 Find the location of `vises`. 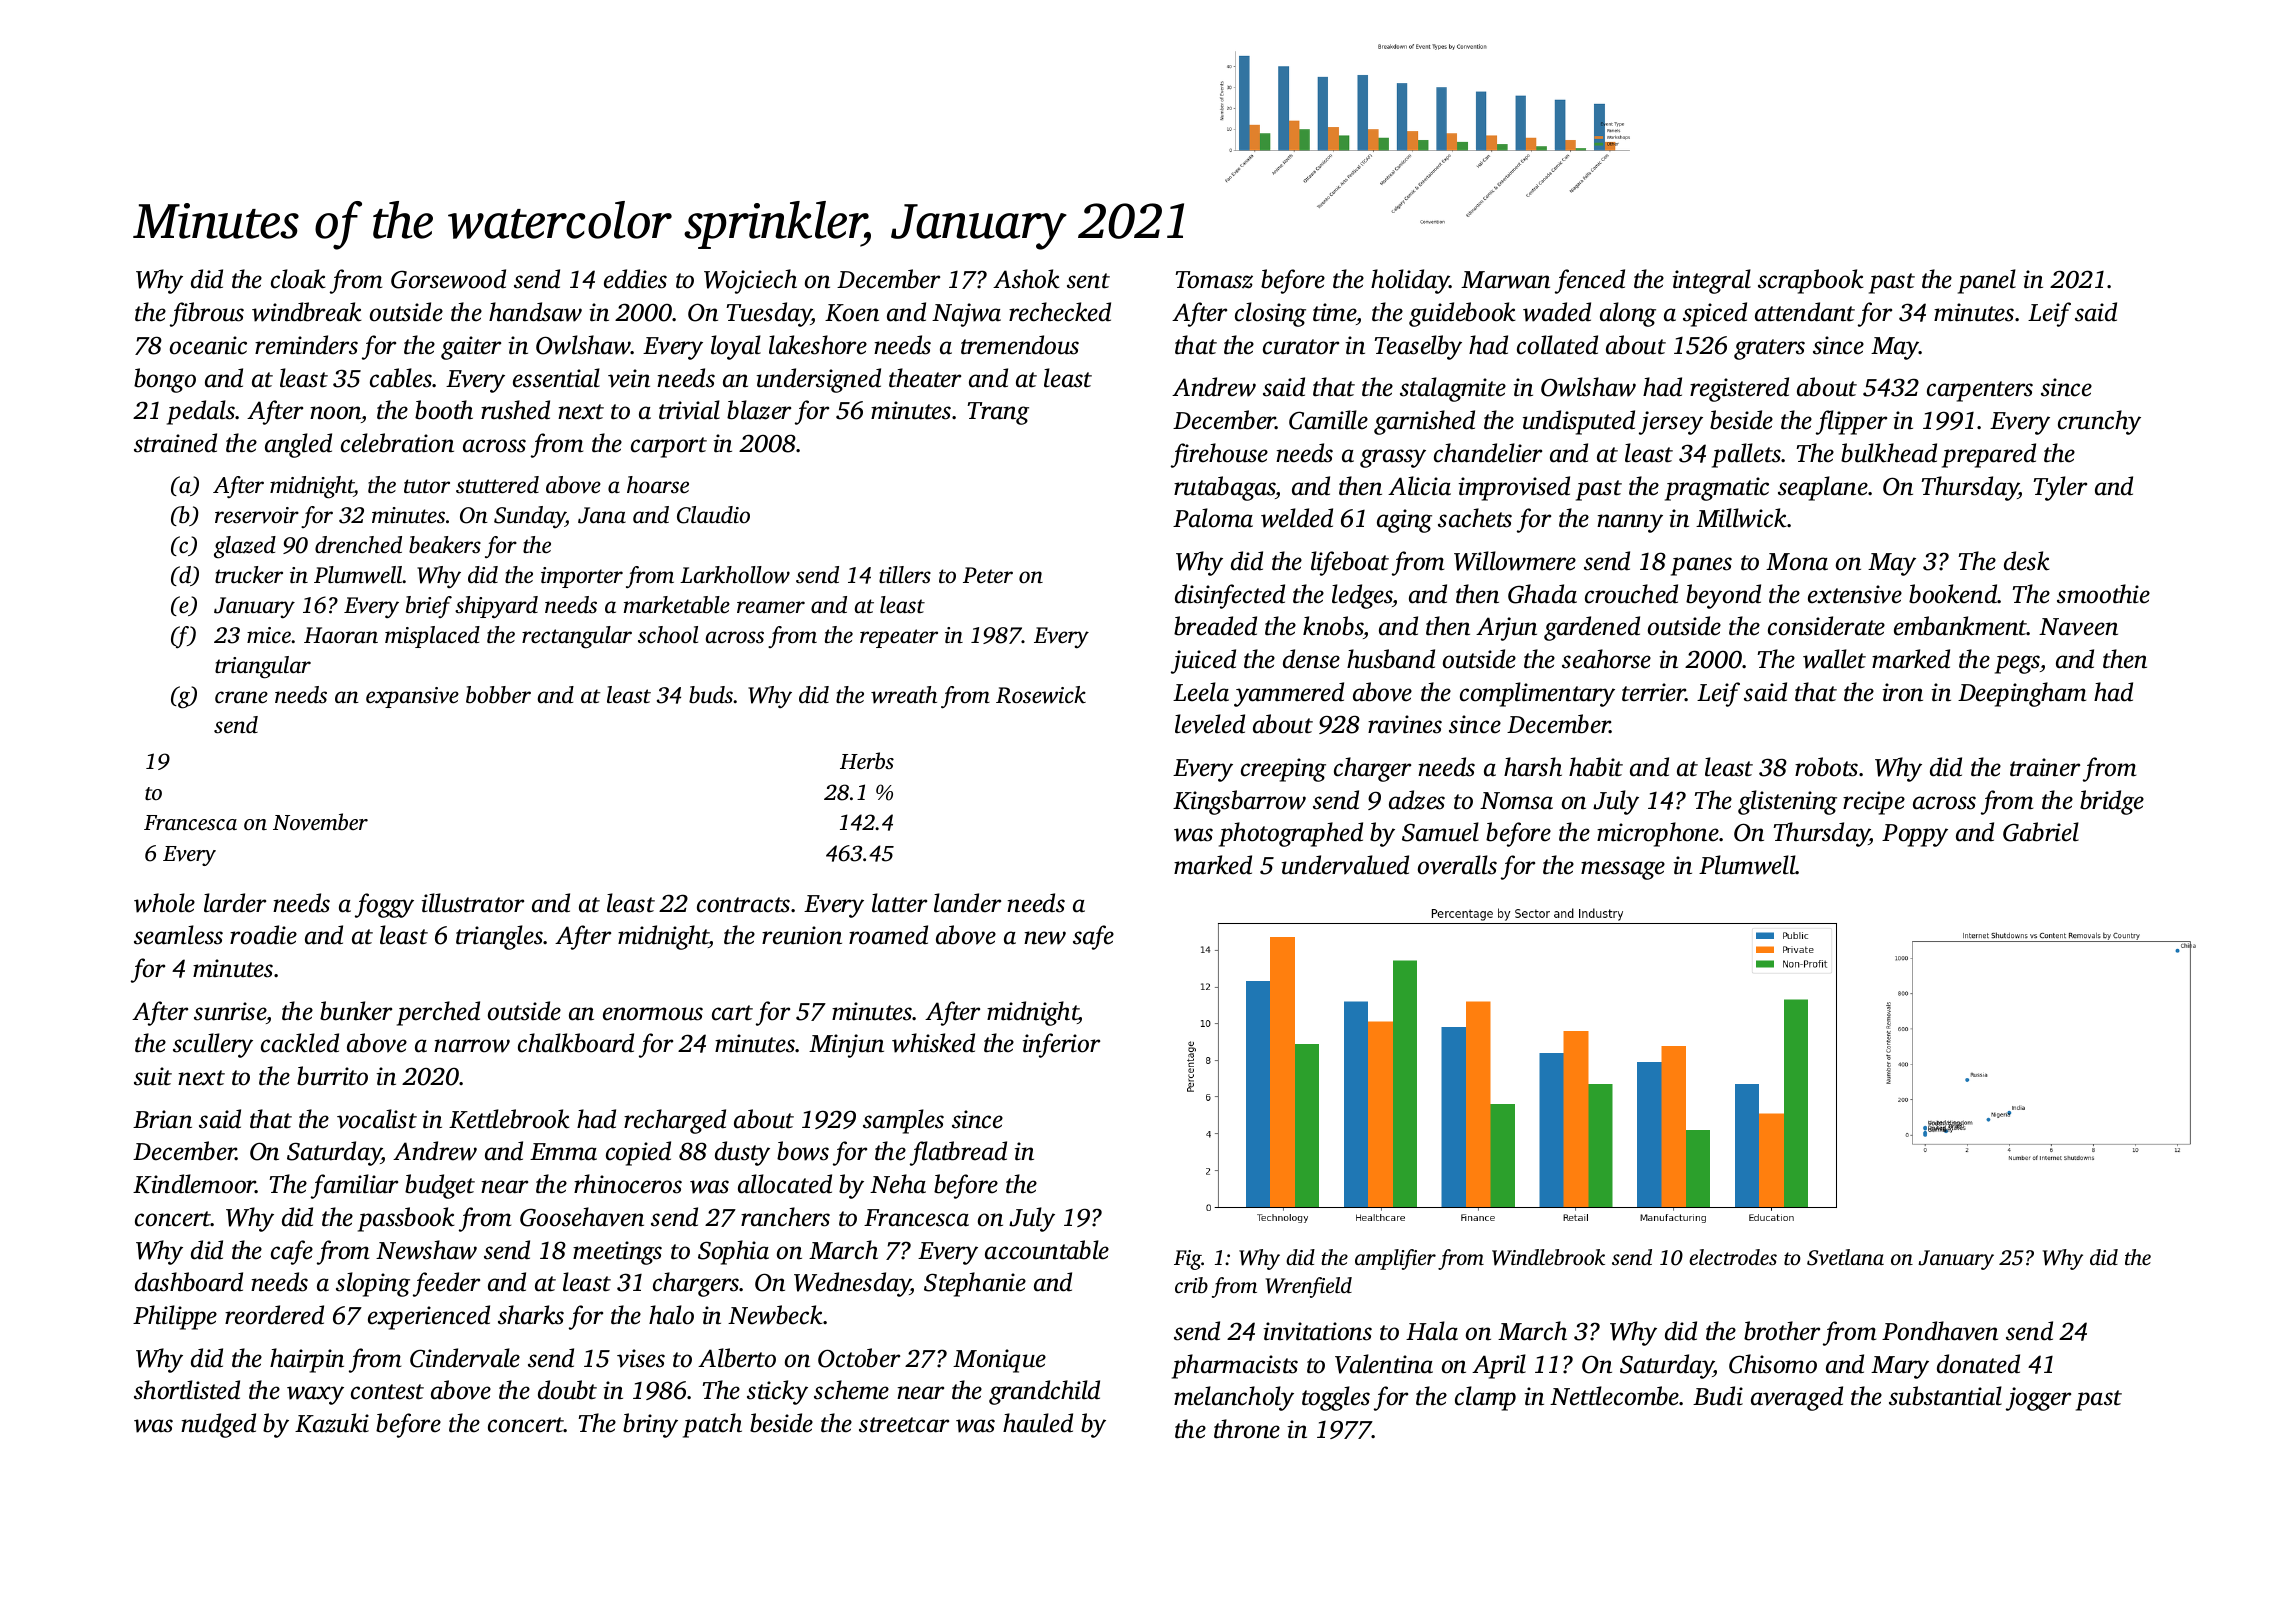

vises is located at coordinates (641, 1358).
